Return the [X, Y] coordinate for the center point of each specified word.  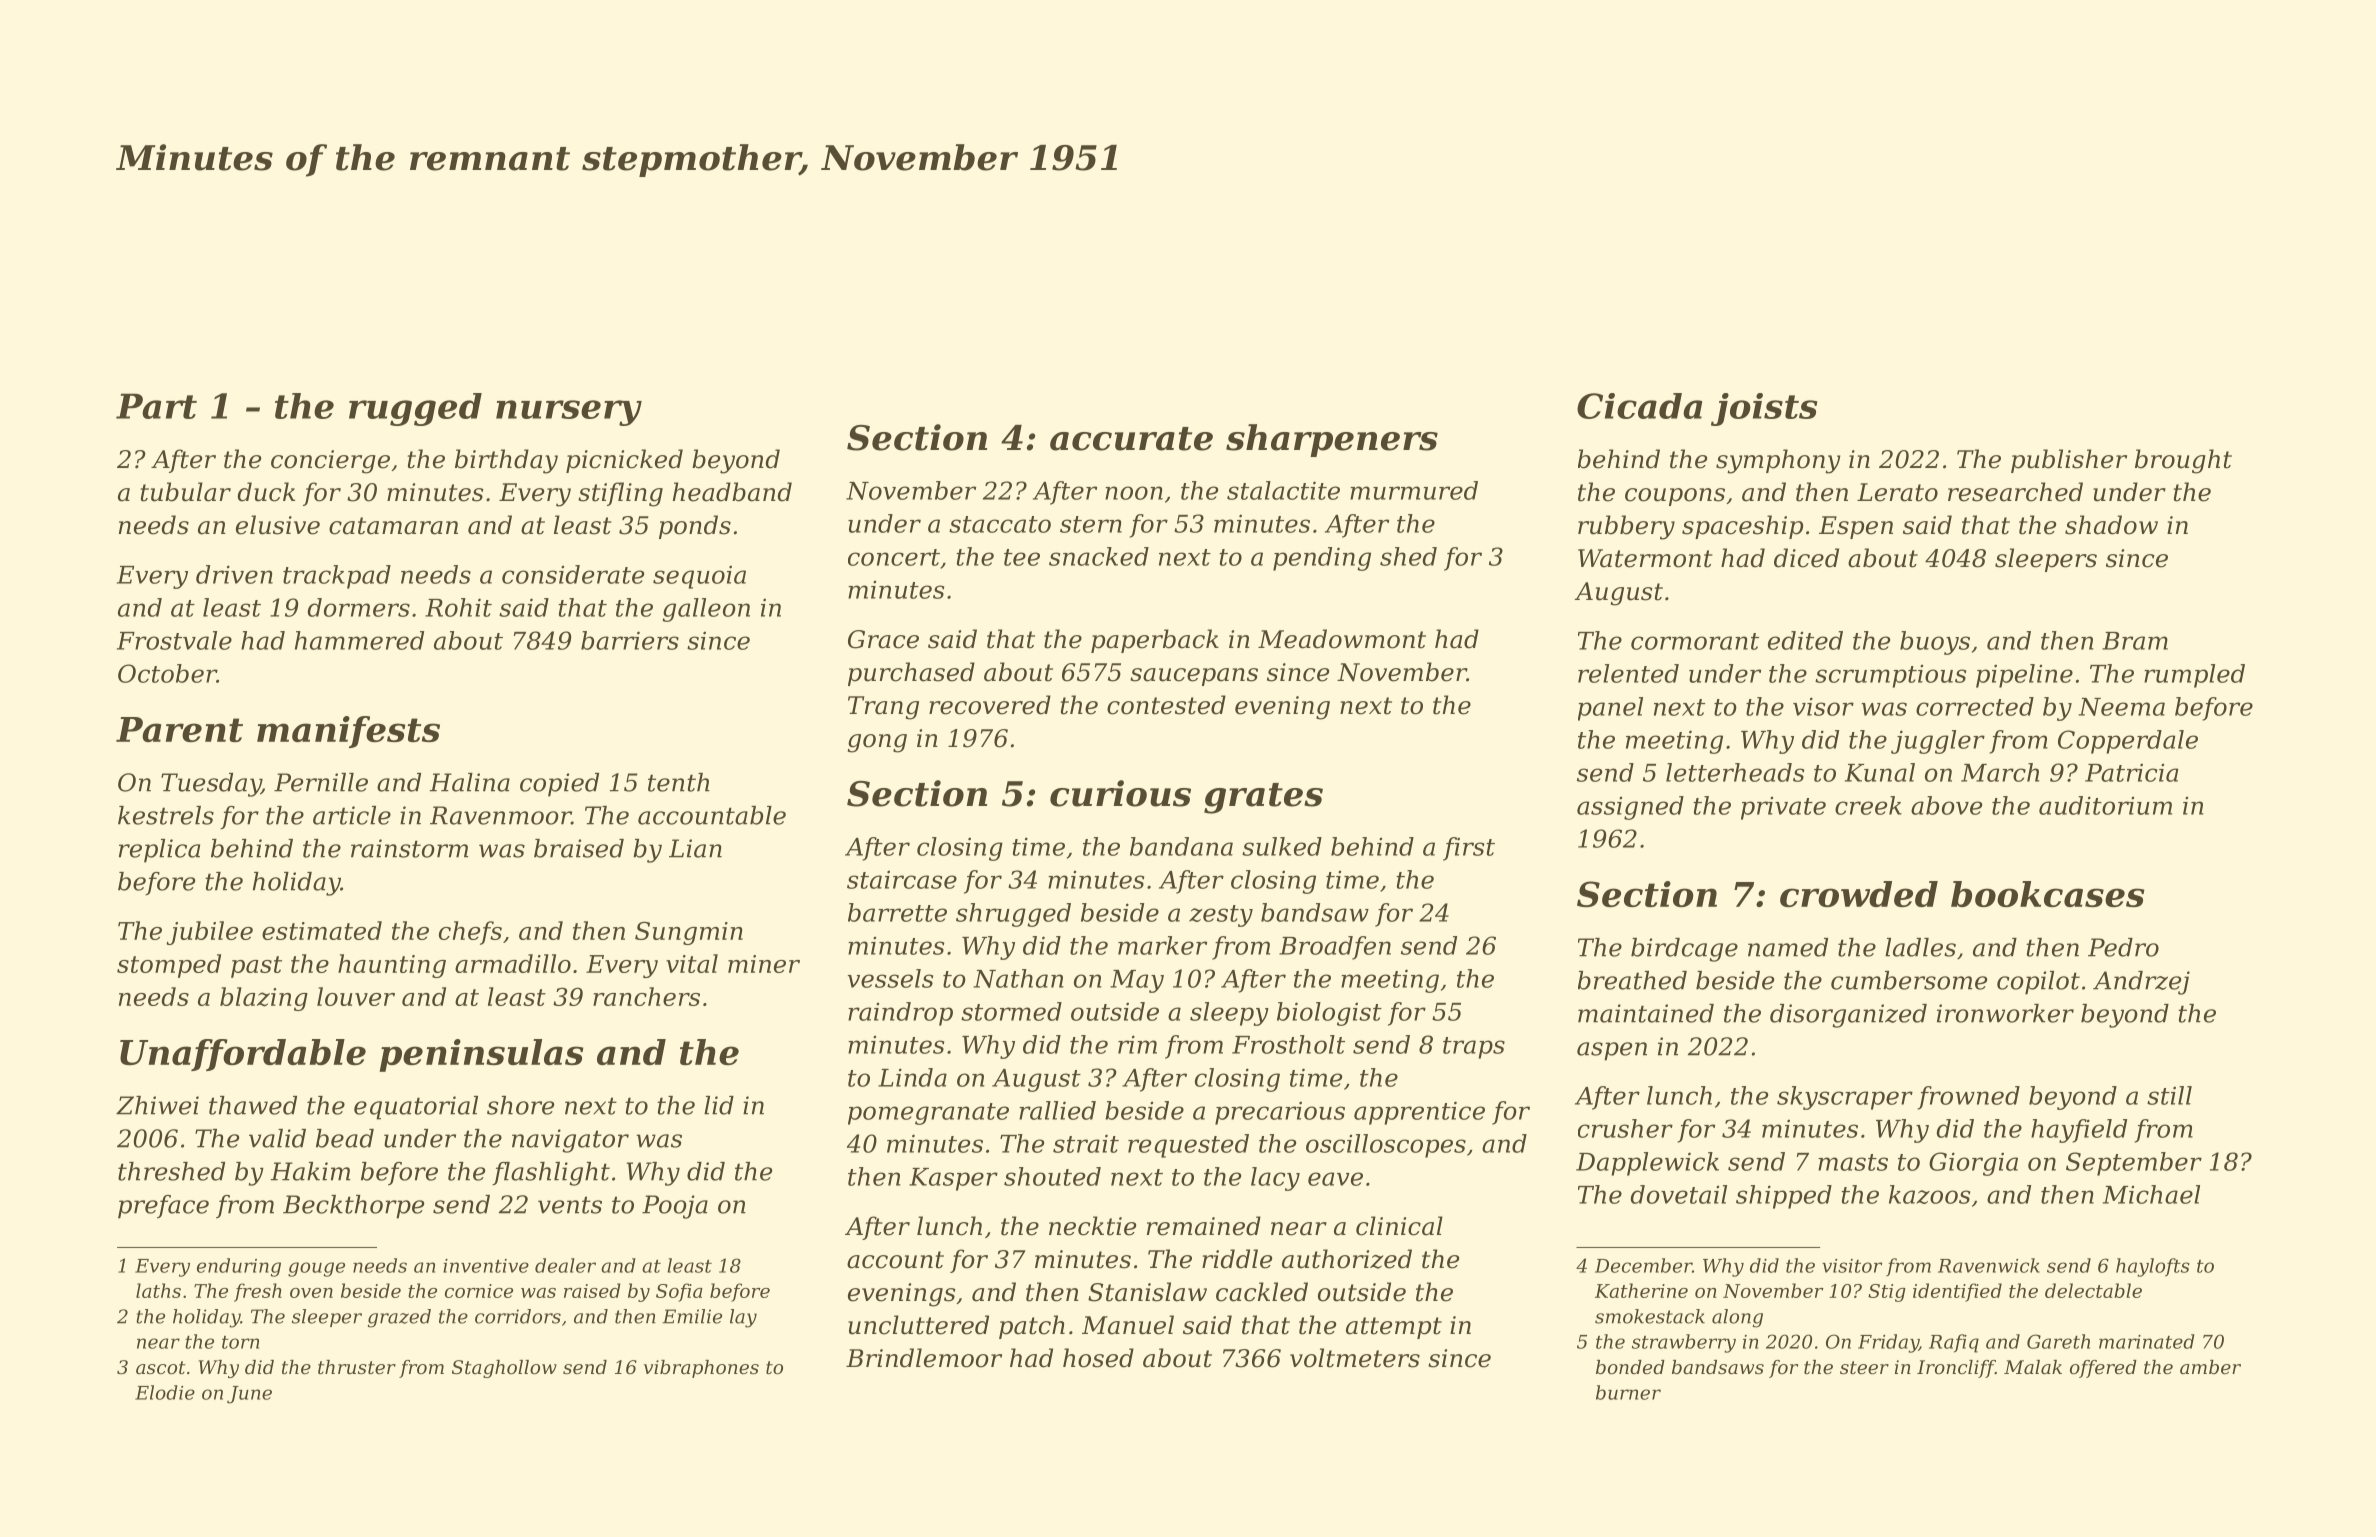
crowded [1859, 894]
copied [559, 785]
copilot [2038, 983]
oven [311, 1293]
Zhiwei [157, 1105]
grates [1263, 798]
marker [1162, 945]
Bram [2135, 641]
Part [156, 406]
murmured [1414, 490]
